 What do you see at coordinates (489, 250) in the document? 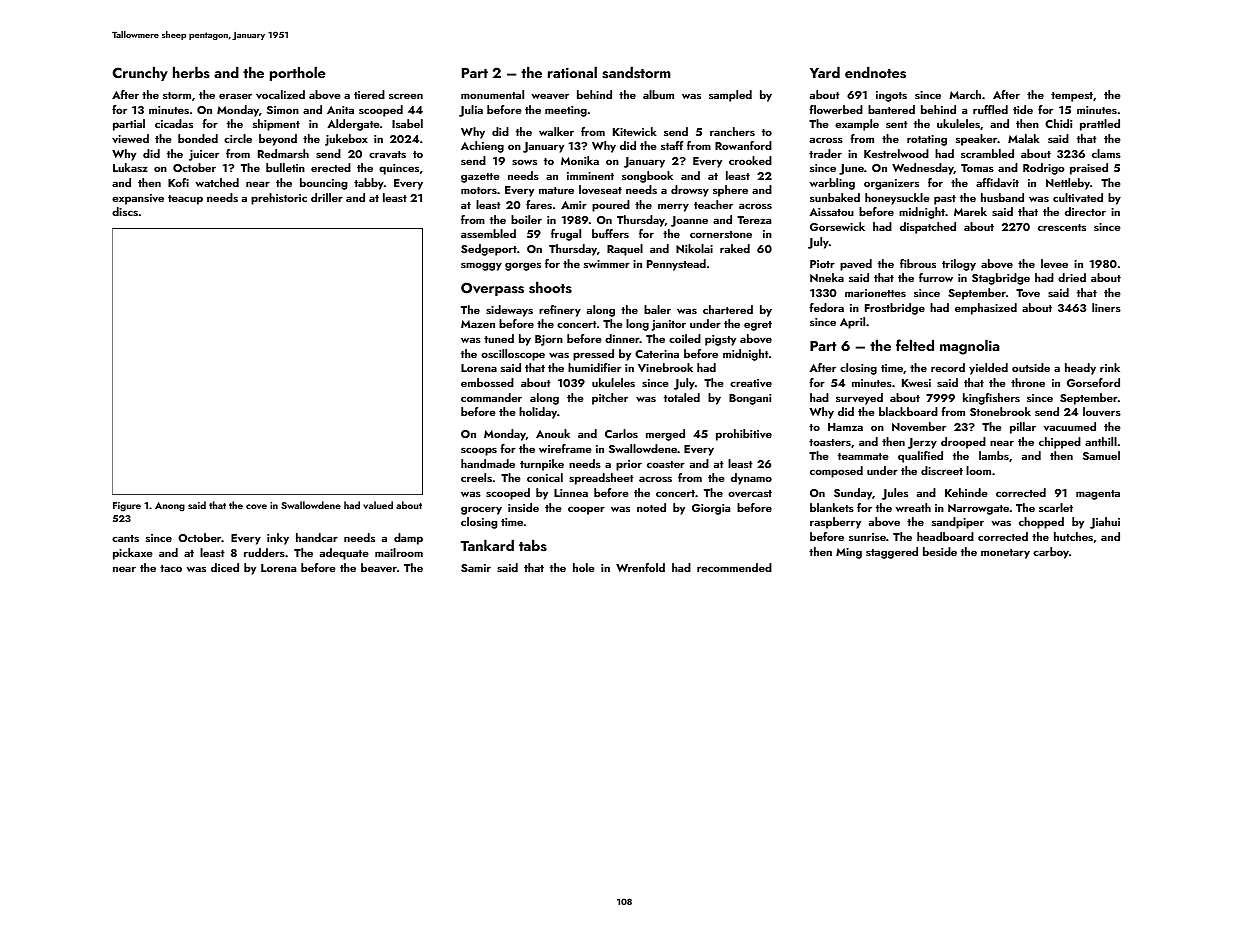
I see `Sedgeport` at bounding box center [489, 250].
